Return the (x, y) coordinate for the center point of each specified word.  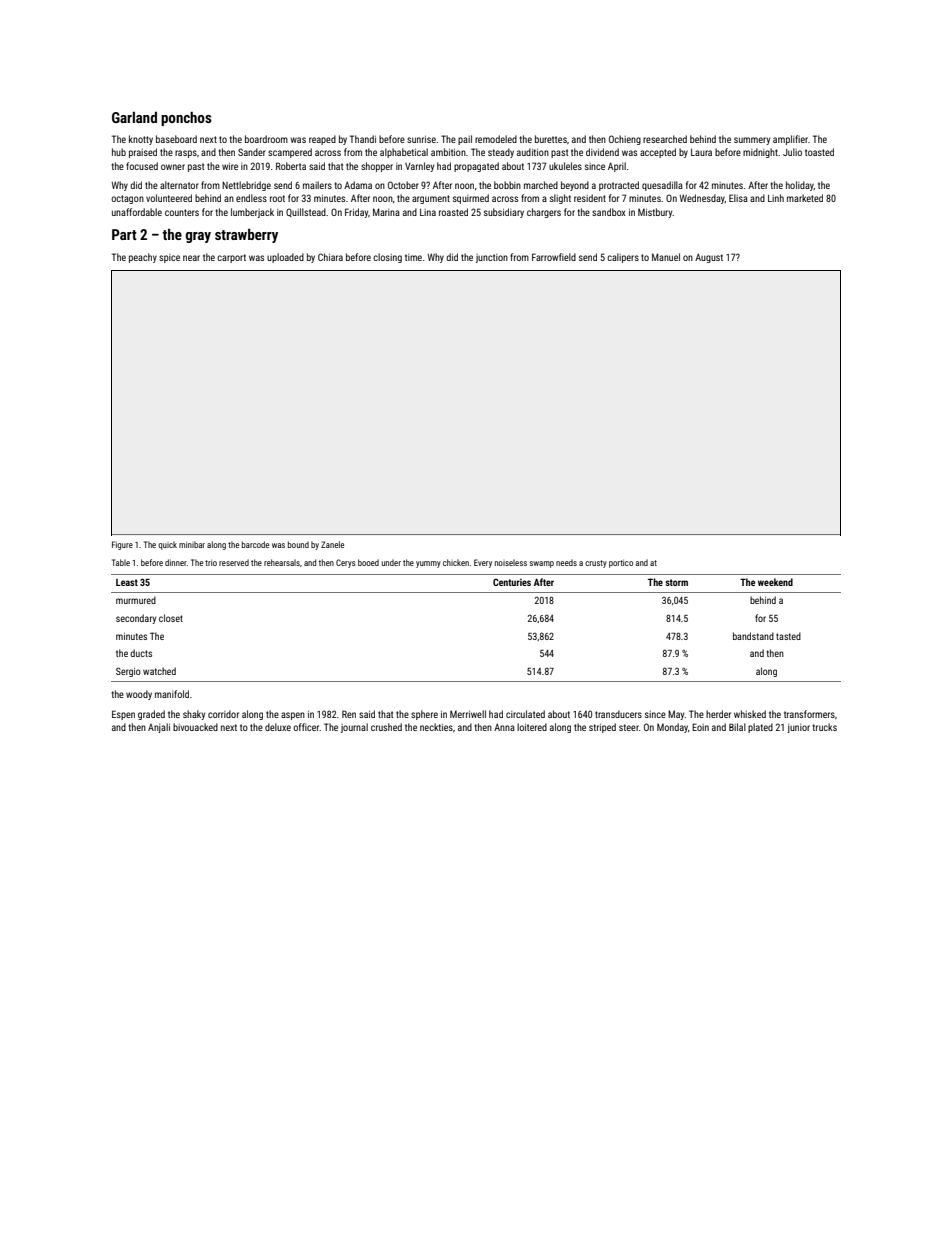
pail (465, 140)
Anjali (159, 728)
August (709, 258)
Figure (122, 545)
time (413, 257)
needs (566, 562)
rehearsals (282, 562)
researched (665, 139)
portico (621, 564)
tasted (788, 636)
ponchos (186, 118)
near (191, 258)
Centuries (512, 582)
